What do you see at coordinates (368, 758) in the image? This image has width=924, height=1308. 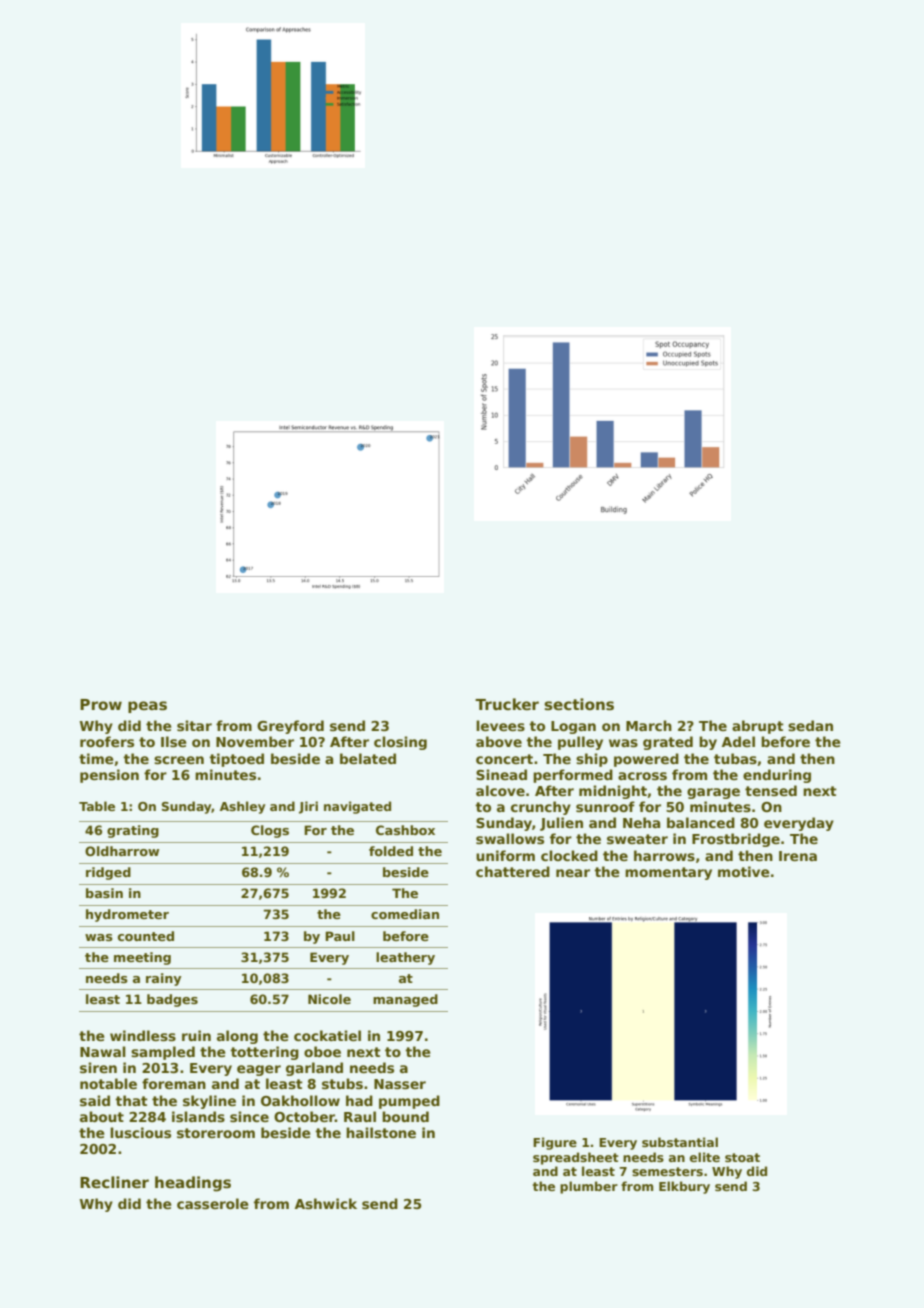 I see `belated` at bounding box center [368, 758].
